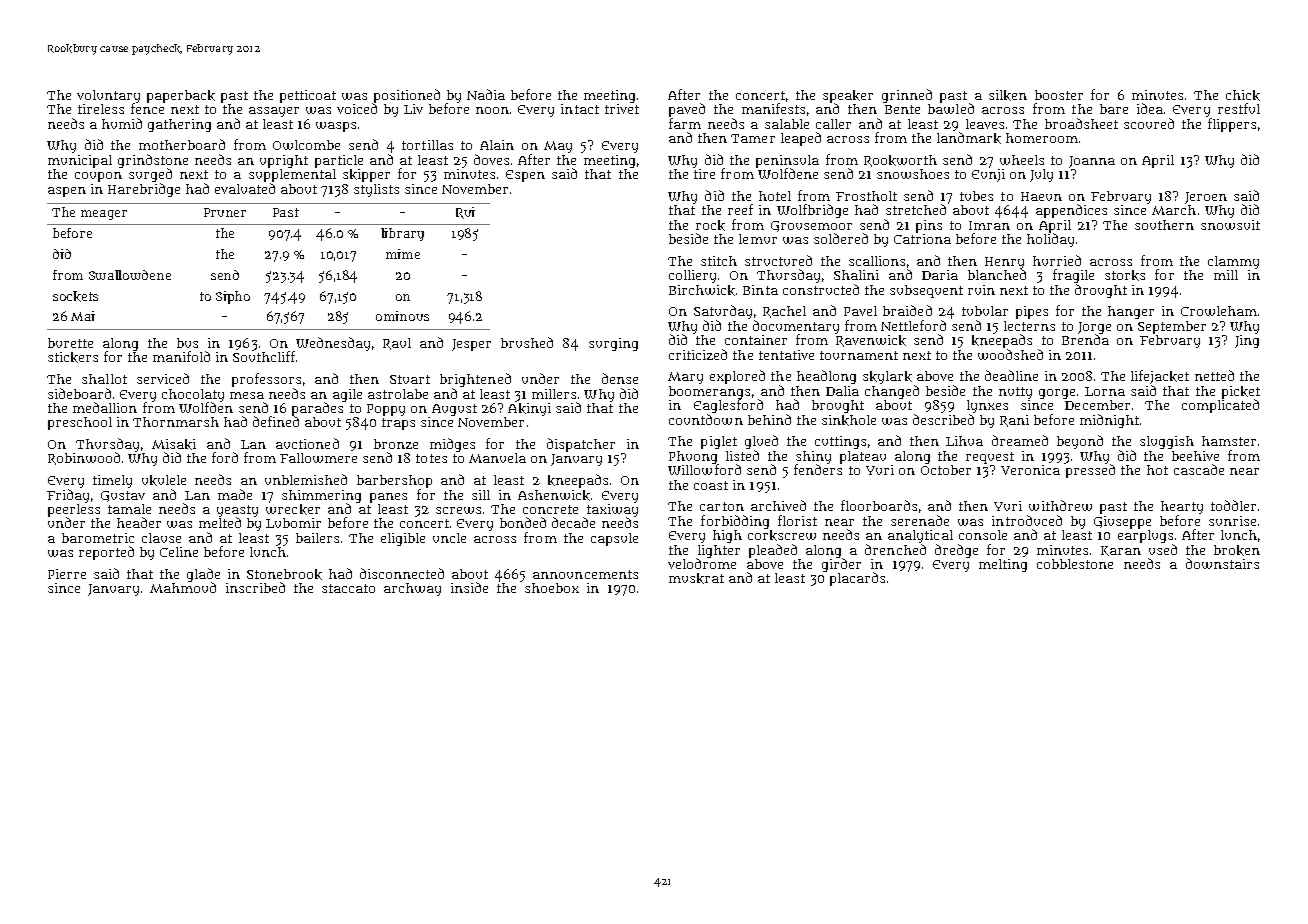  I want to click on Mai, so click(83, 316).
